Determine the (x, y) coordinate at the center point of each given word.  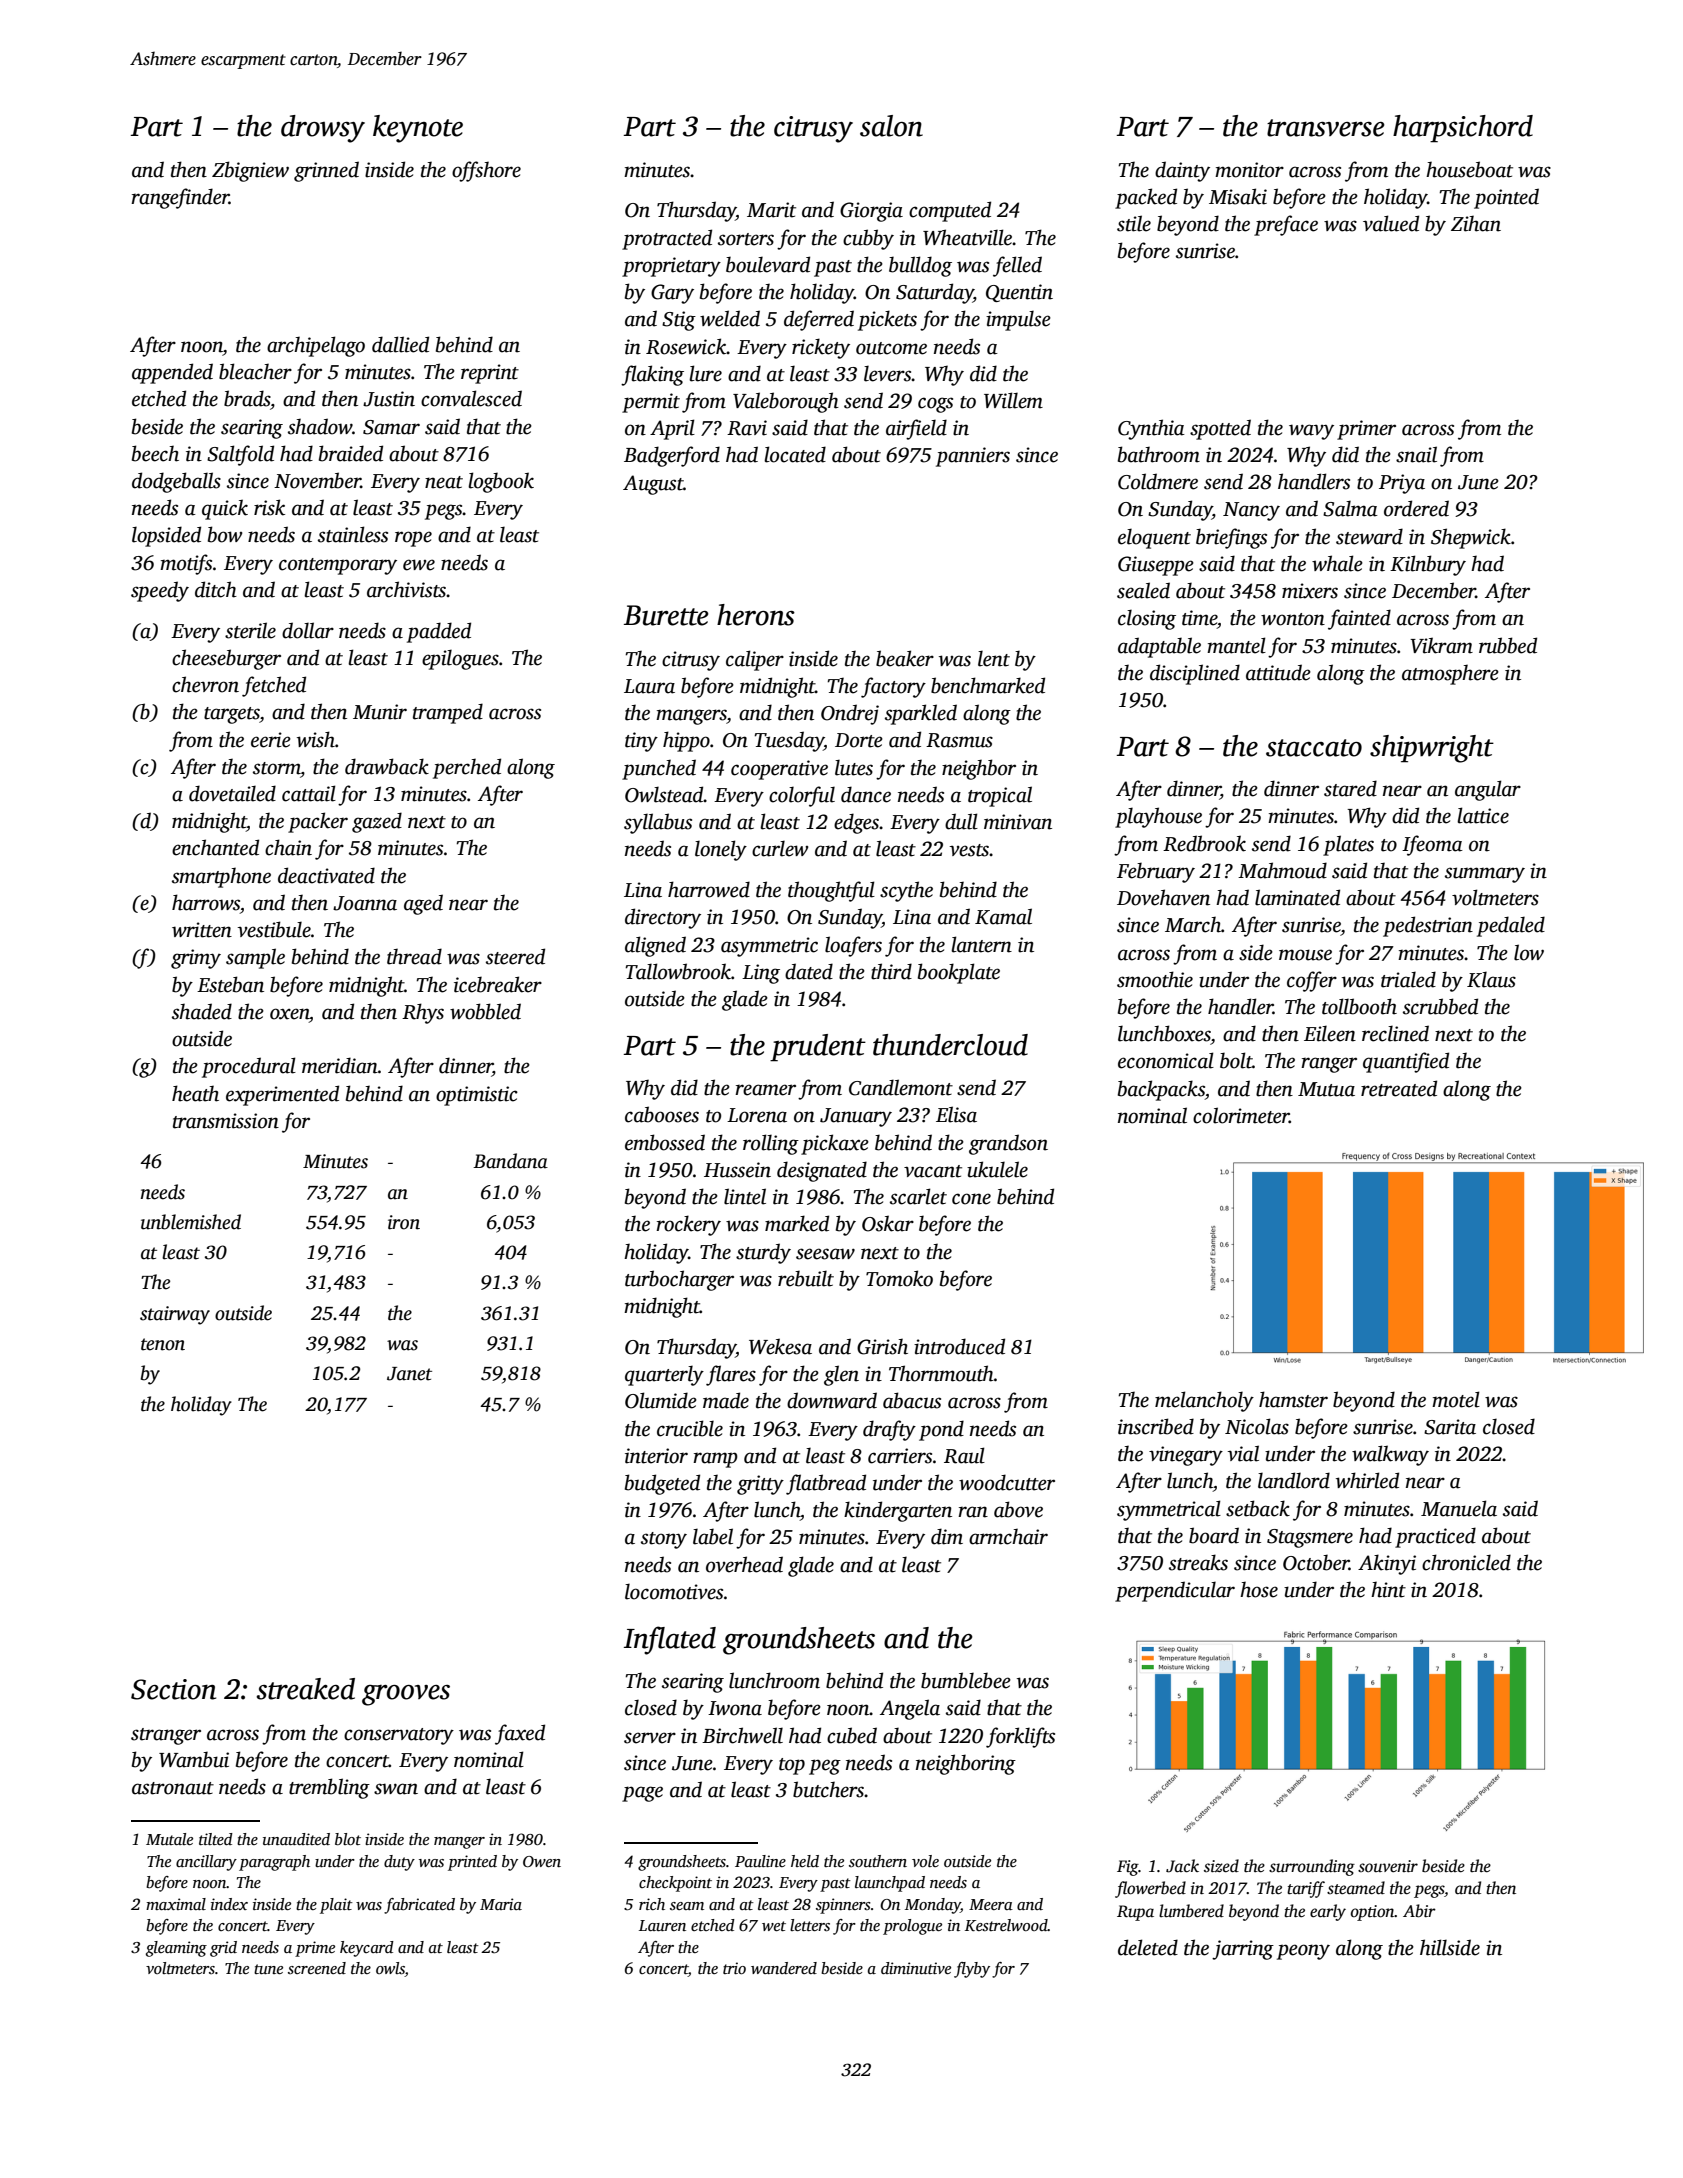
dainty (1182, 171)
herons (756, 615)
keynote (418, 129)
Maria (501, 1904)
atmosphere (1450, 675)
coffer (1312, 981)
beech (155, 453)
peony (1303, 1952)
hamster (1293, 1399)
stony (664, 1540)
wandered (784, 1968)
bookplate (959, 973)
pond (941, 1430)
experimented (282, 1095)
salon (891, 126)
